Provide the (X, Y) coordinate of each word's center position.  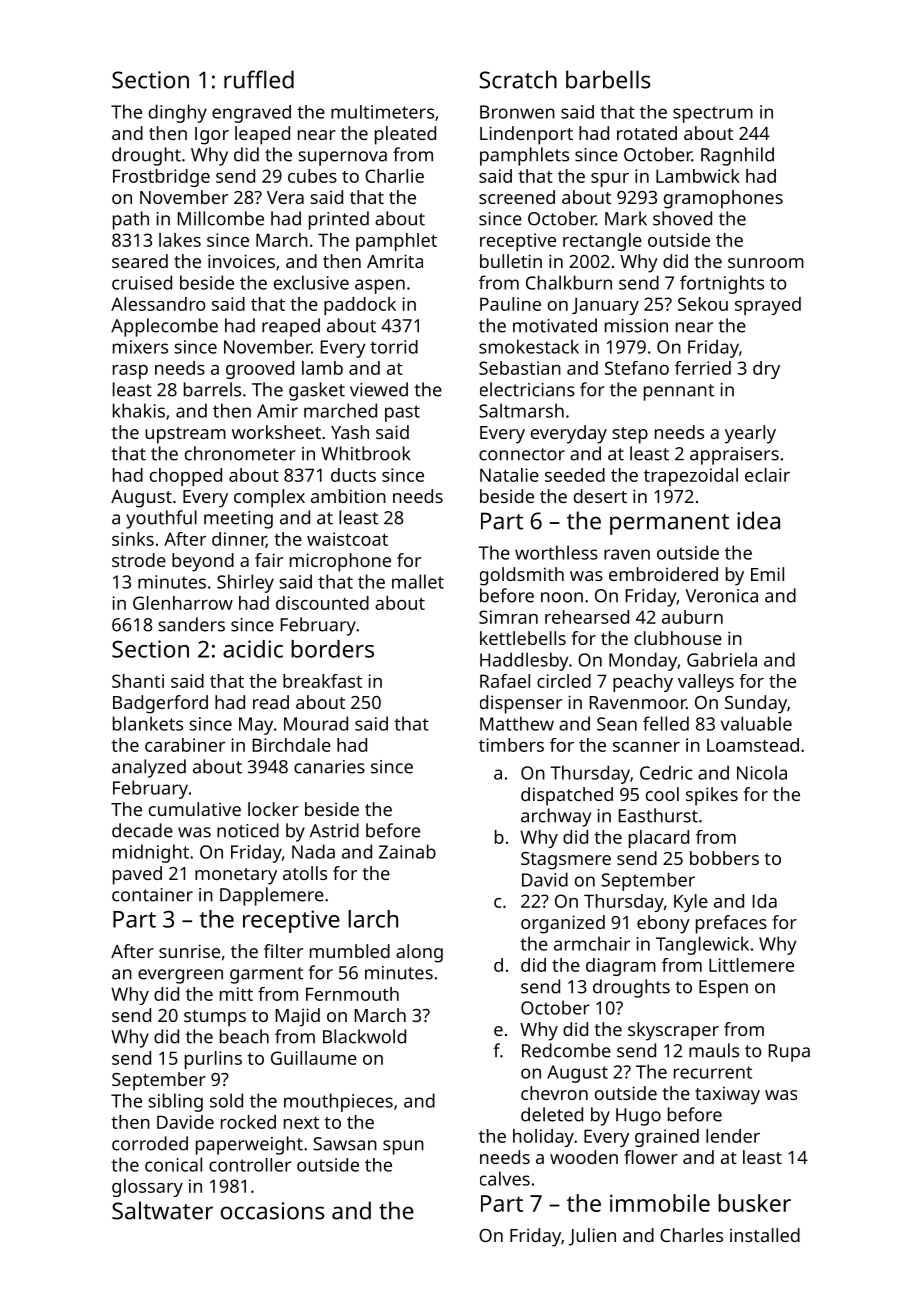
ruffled (259, 79)
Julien (592, 1237)
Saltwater (162, 1210)
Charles (691, 1235)
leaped (262, 135)
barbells (608, 79)
